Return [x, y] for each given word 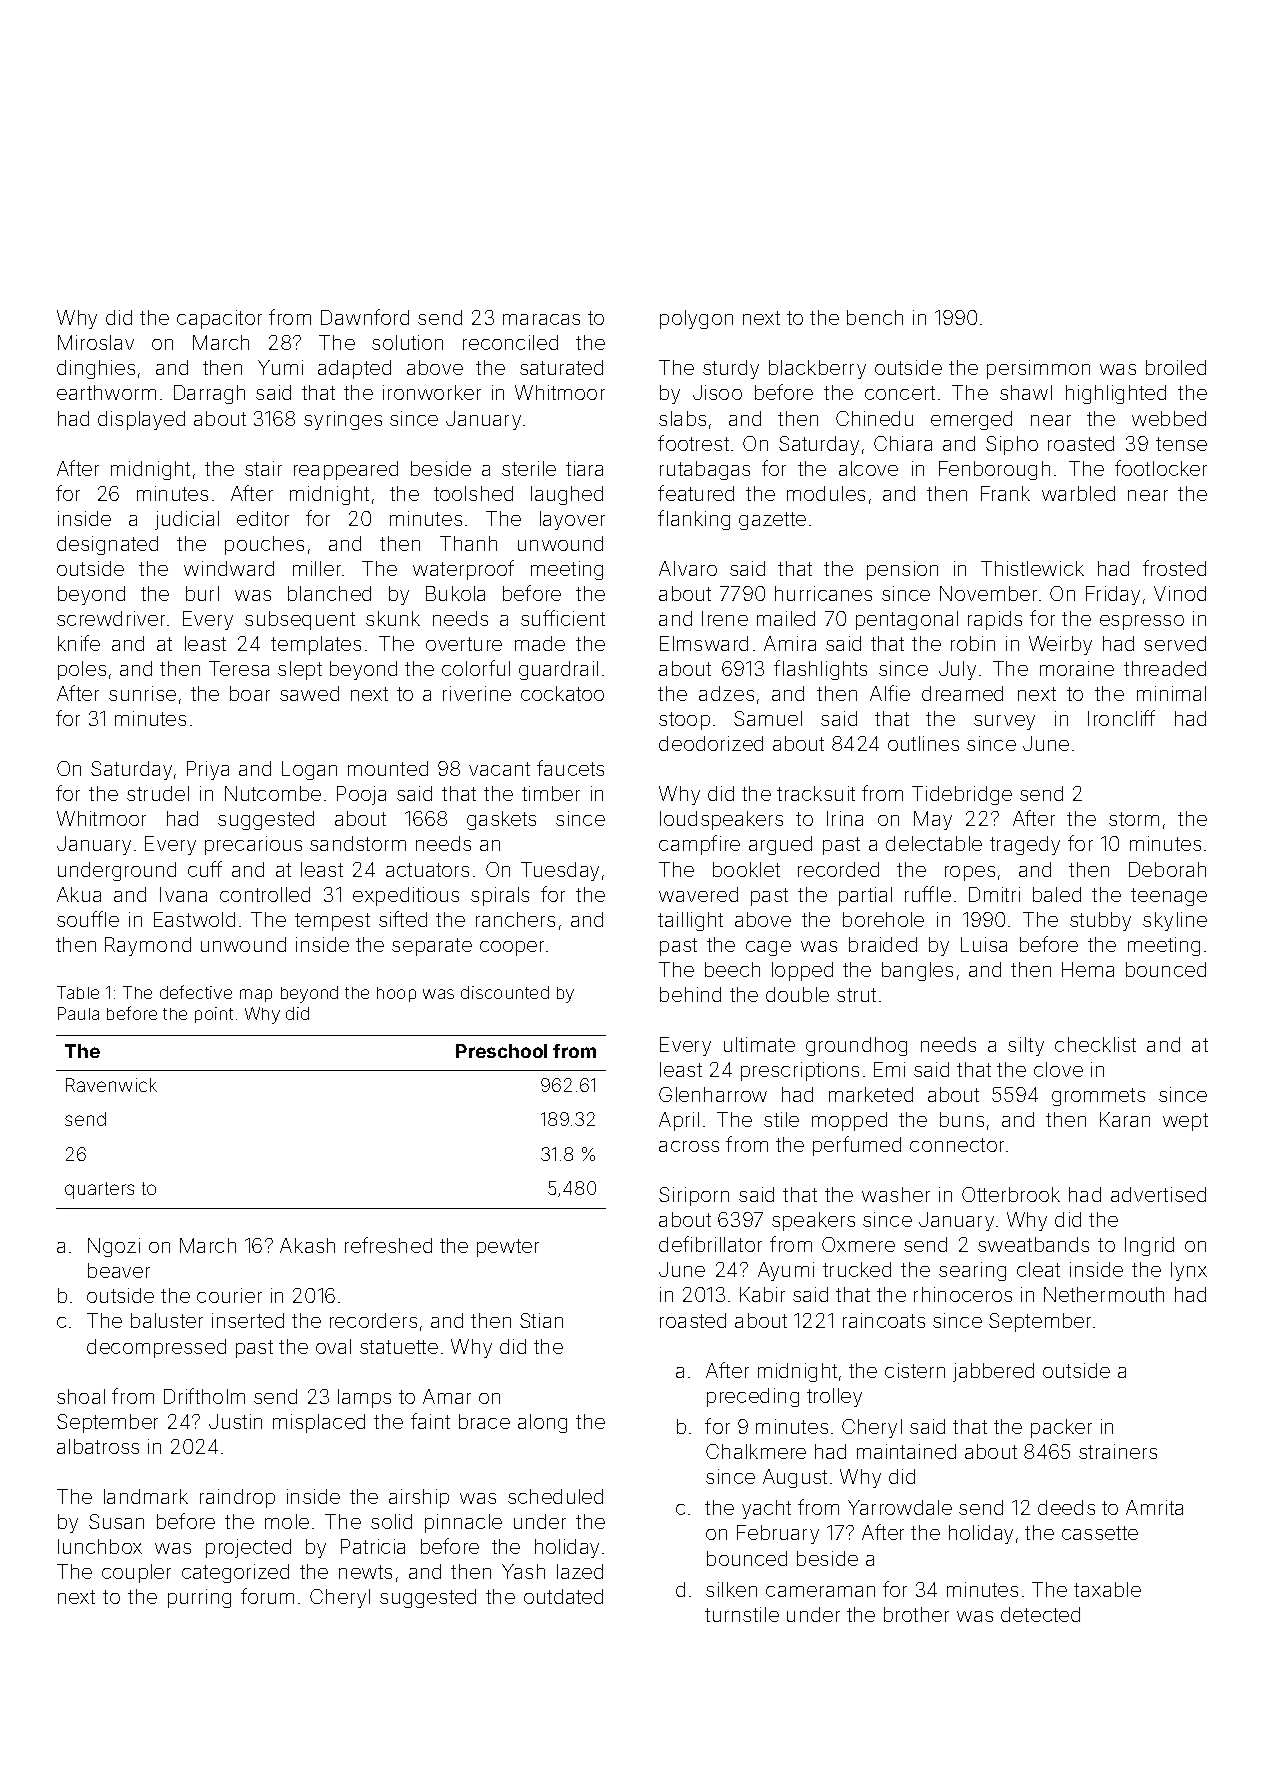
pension [902, 570]
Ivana [183, 894]
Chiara [903, 443]
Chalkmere [756, 1451]
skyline [1175, 921]
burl [202, 593]
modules [826, 493]
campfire [699, 845]
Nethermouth [1104, 1294]
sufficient [563, 618]
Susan [116, 1521]
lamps [364, 1398]
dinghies [96, 369]
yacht [766, 1509]
